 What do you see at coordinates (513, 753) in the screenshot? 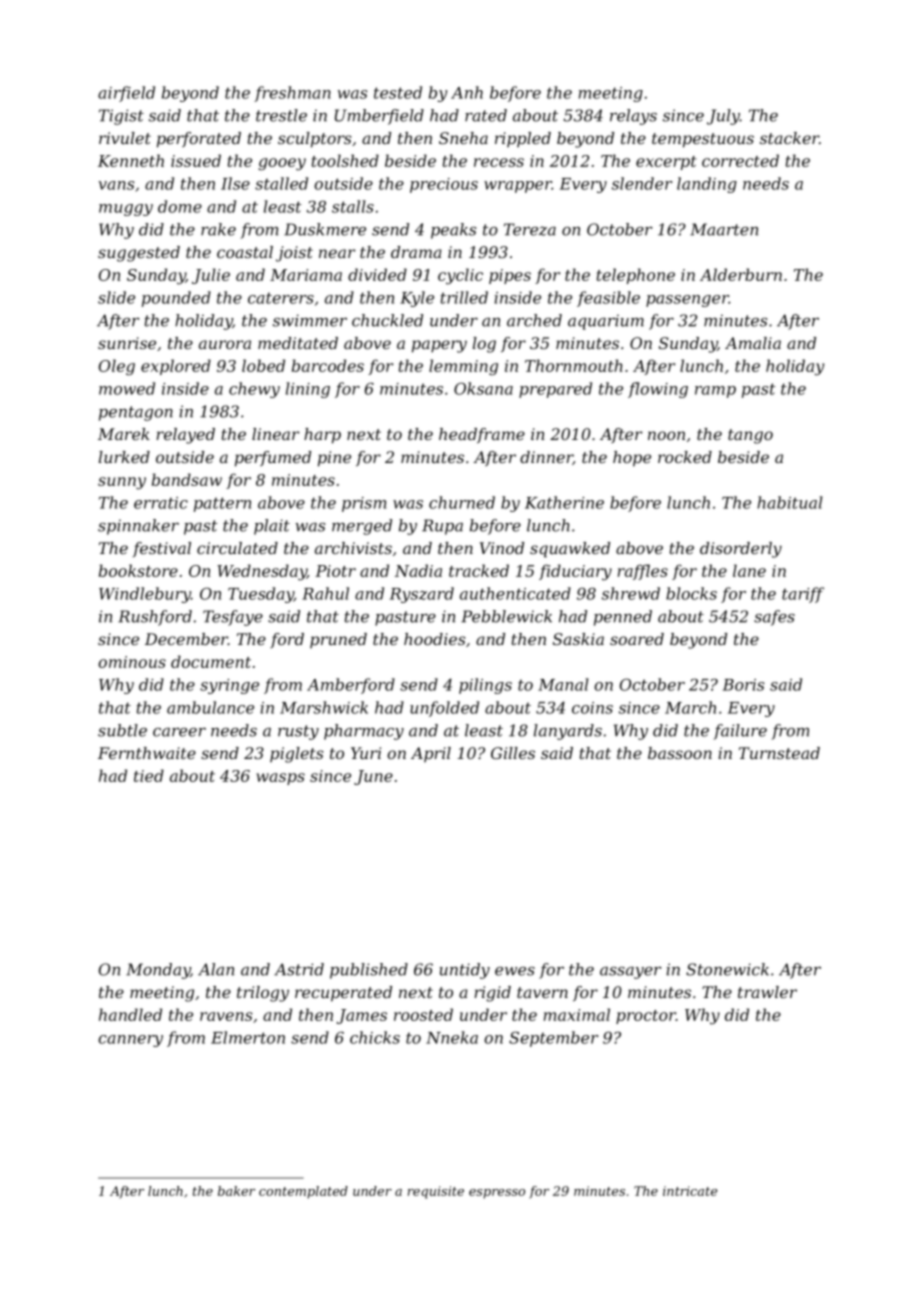
I see `Gilles` at bounding box center [513, 753].
